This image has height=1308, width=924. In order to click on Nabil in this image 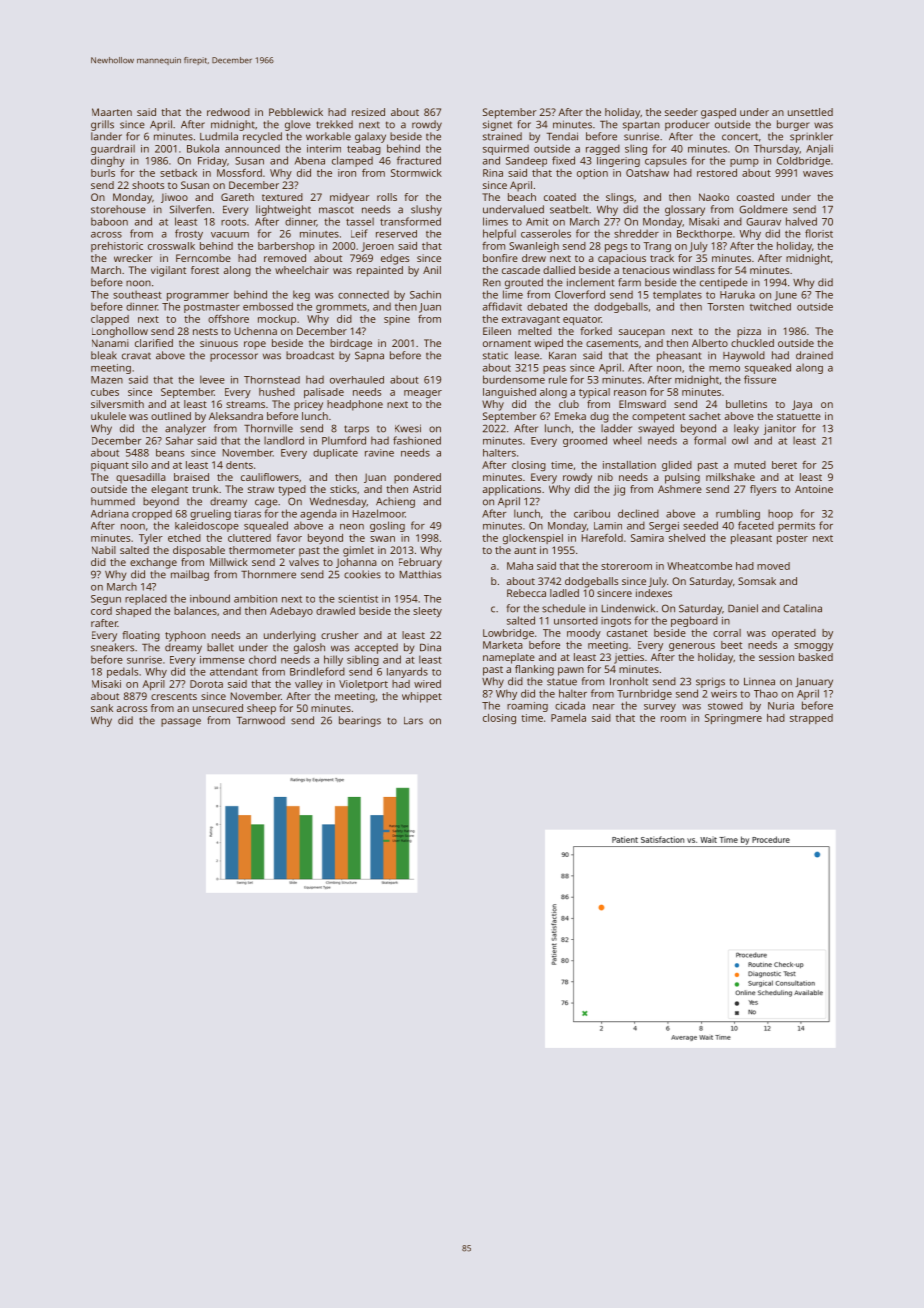, I will do `click(104, 550)`.
